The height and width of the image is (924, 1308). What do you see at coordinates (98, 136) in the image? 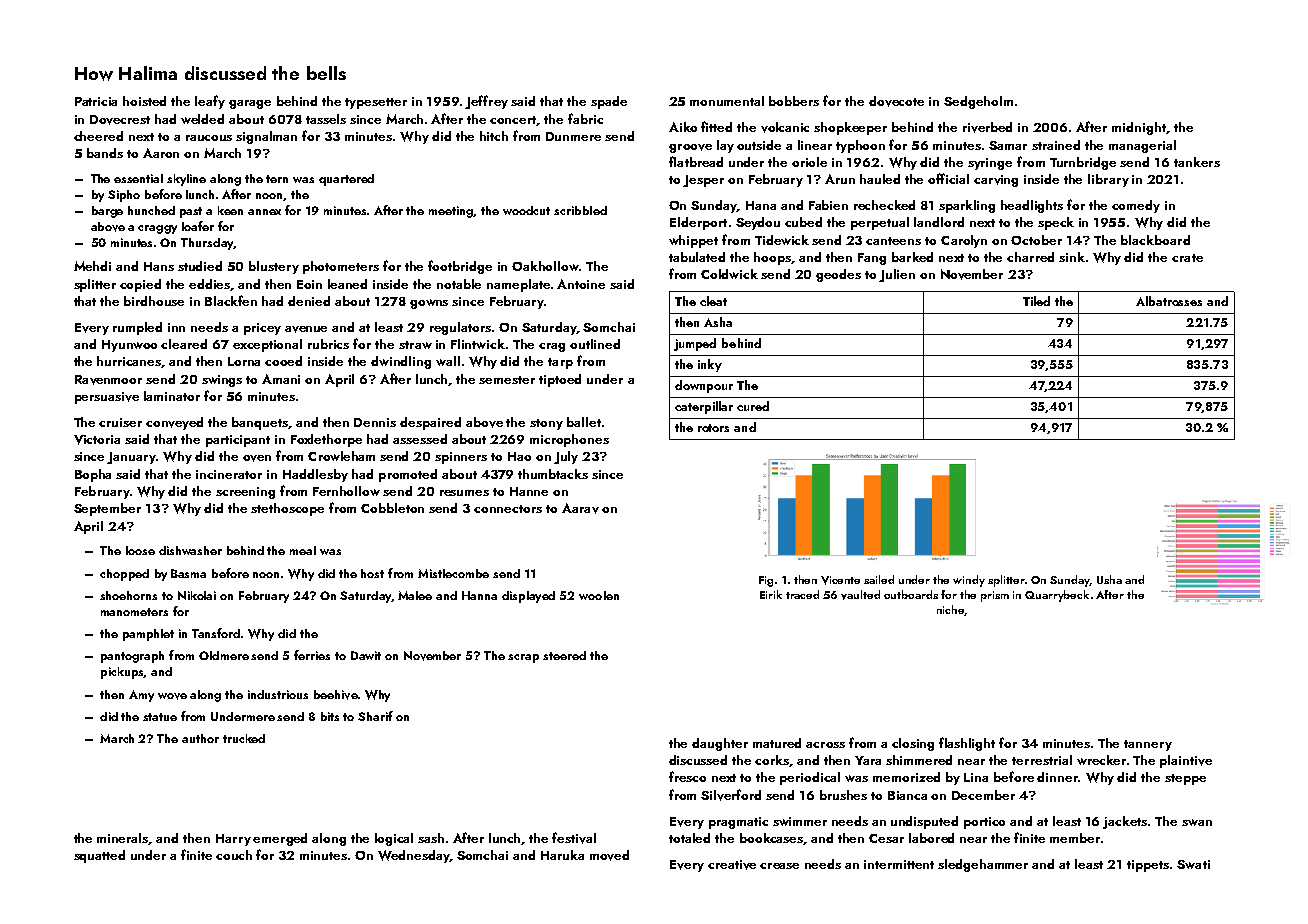
I see `cheered` at bounding box center [98, 136].
